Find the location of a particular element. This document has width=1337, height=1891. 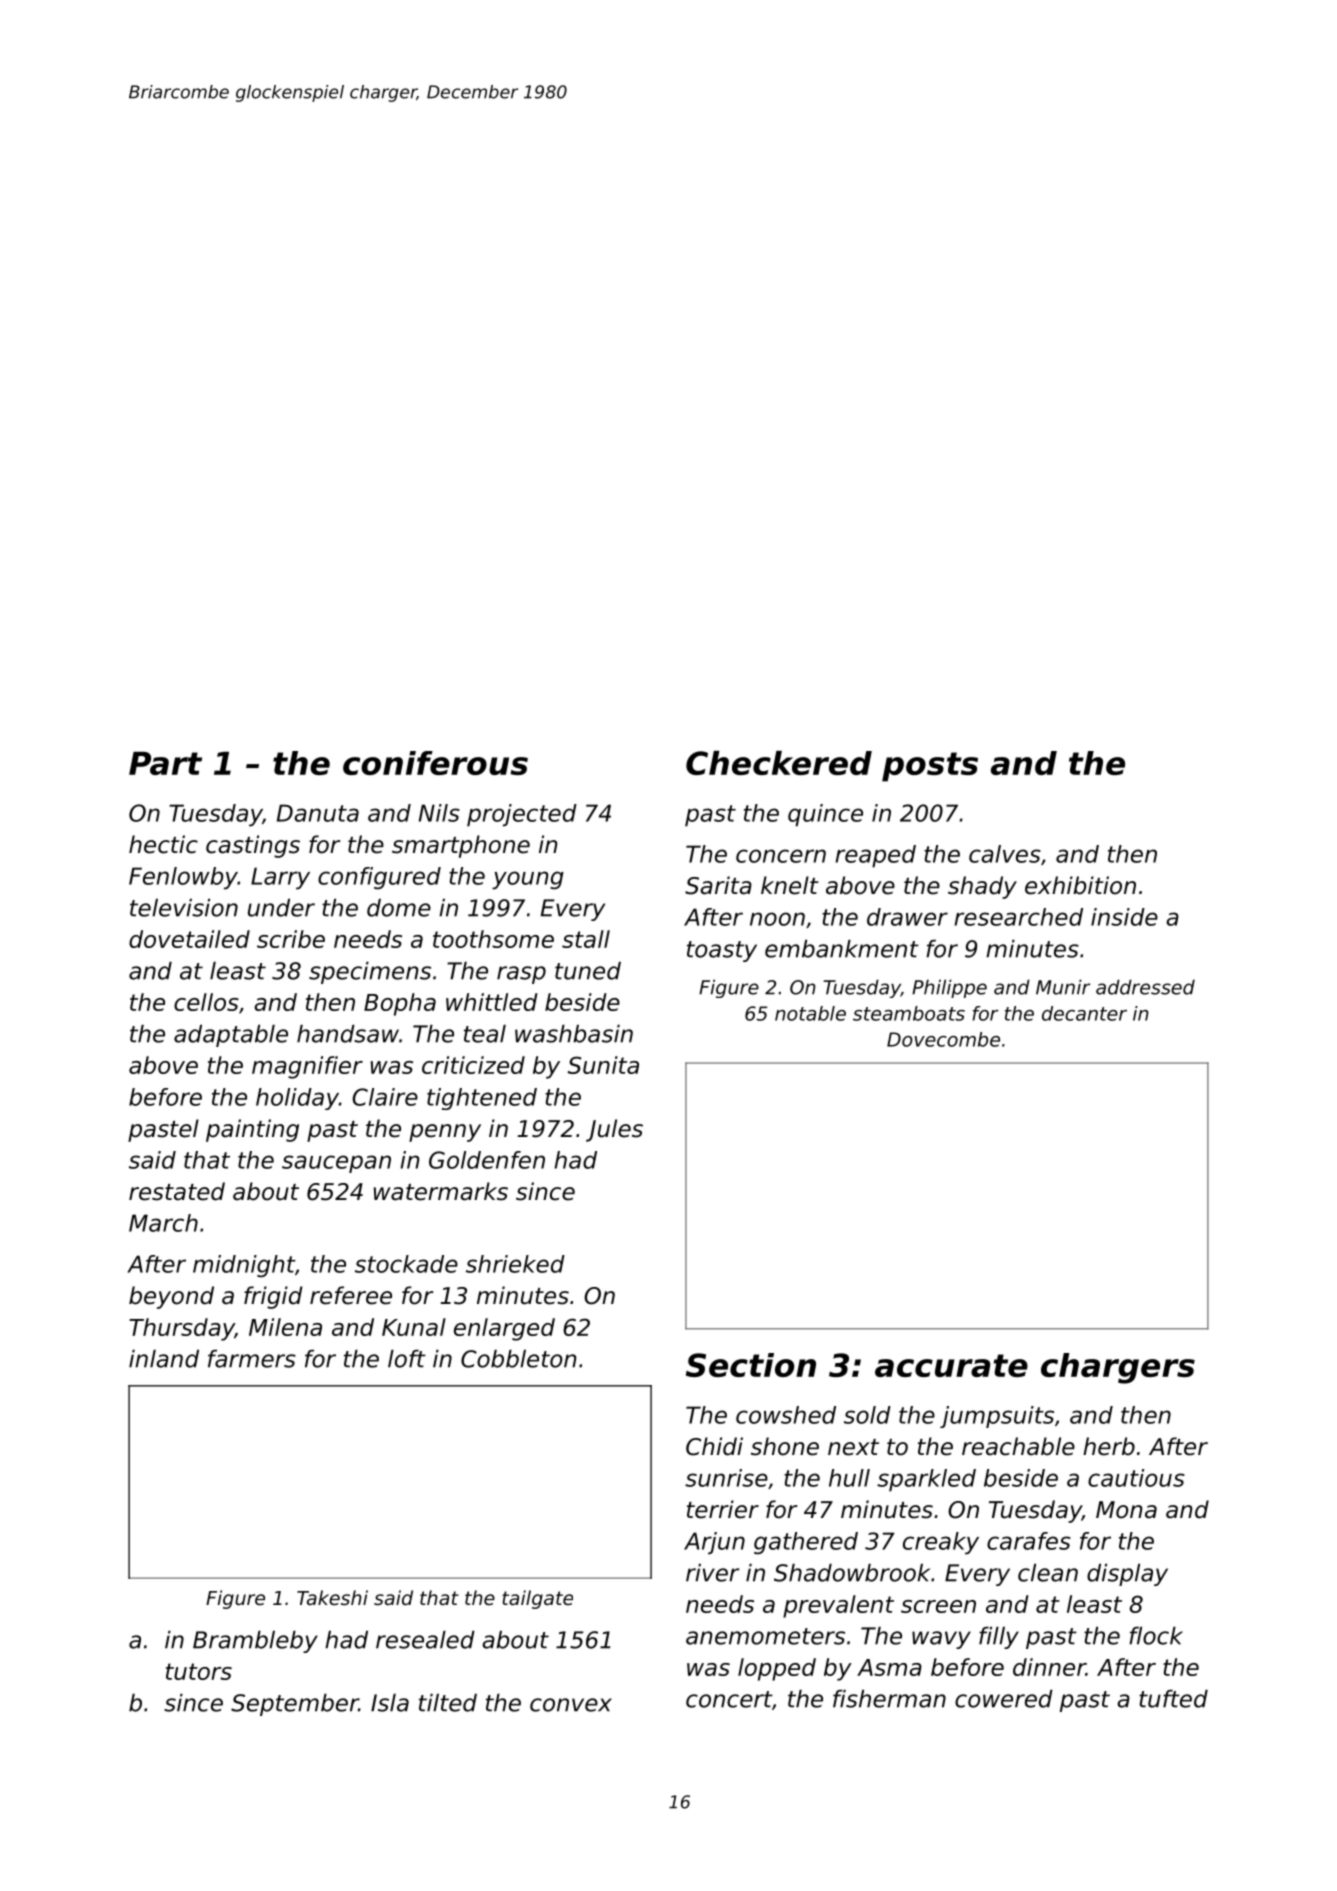

coniferous is located at coordinates (435, 763).
